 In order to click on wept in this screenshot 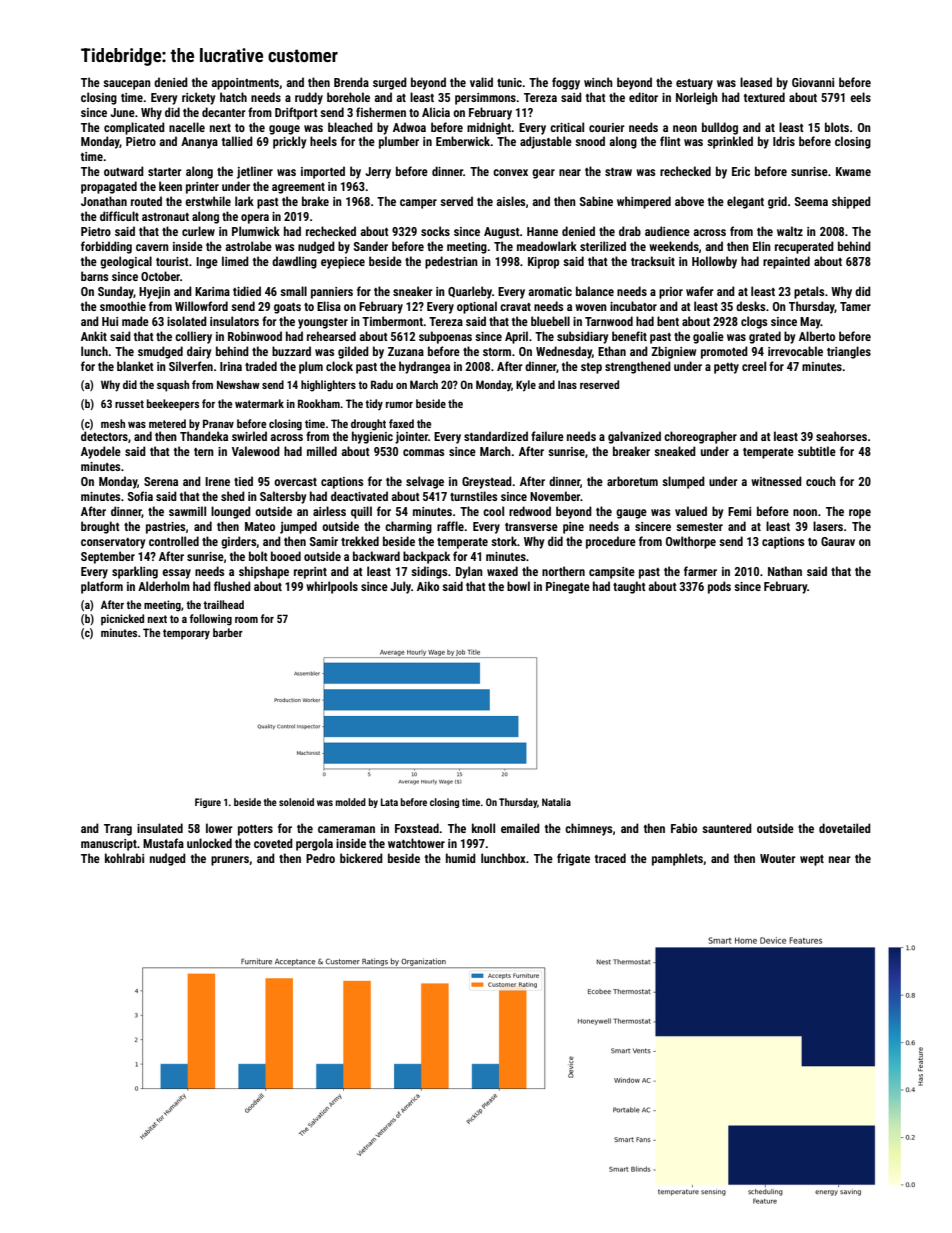, I will do `click(812, 860)`.
